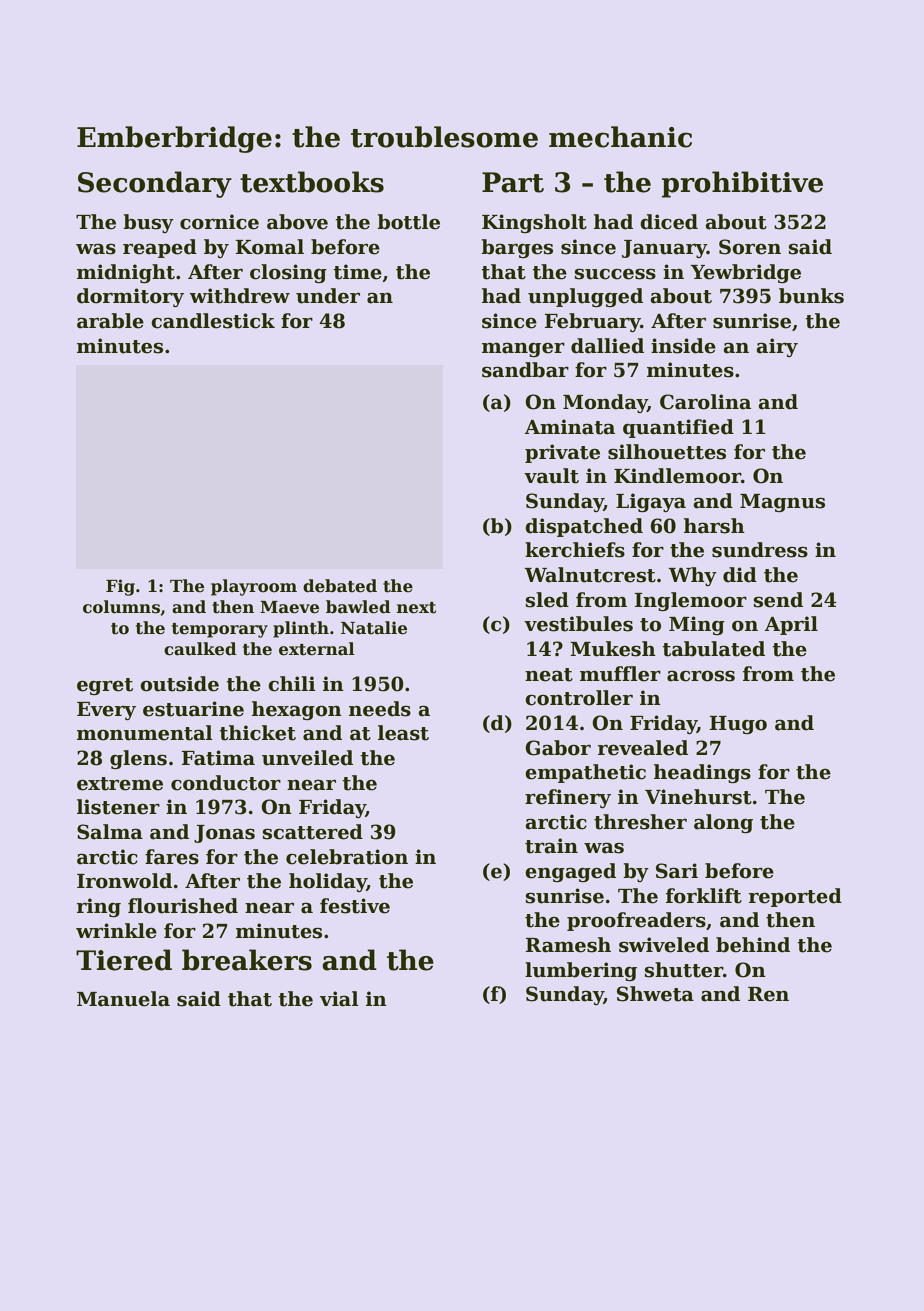 The height and width of the image is (1311, 924). Describe the element at coordinates (116, 931) in the image. I see `wrinkle` at that location.
